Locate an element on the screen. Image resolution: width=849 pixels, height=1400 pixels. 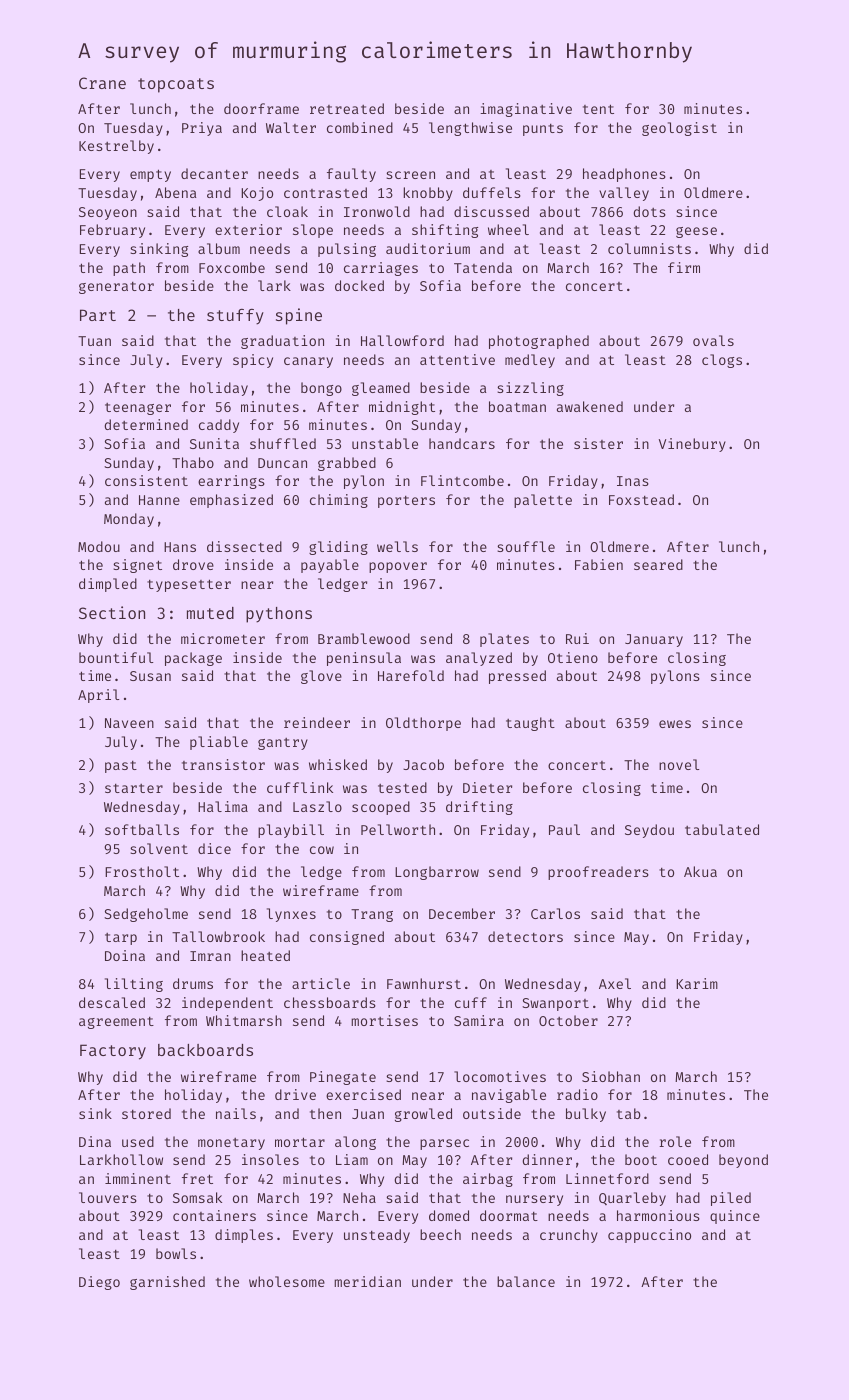
teenager is located at coordinates (138, 409).
